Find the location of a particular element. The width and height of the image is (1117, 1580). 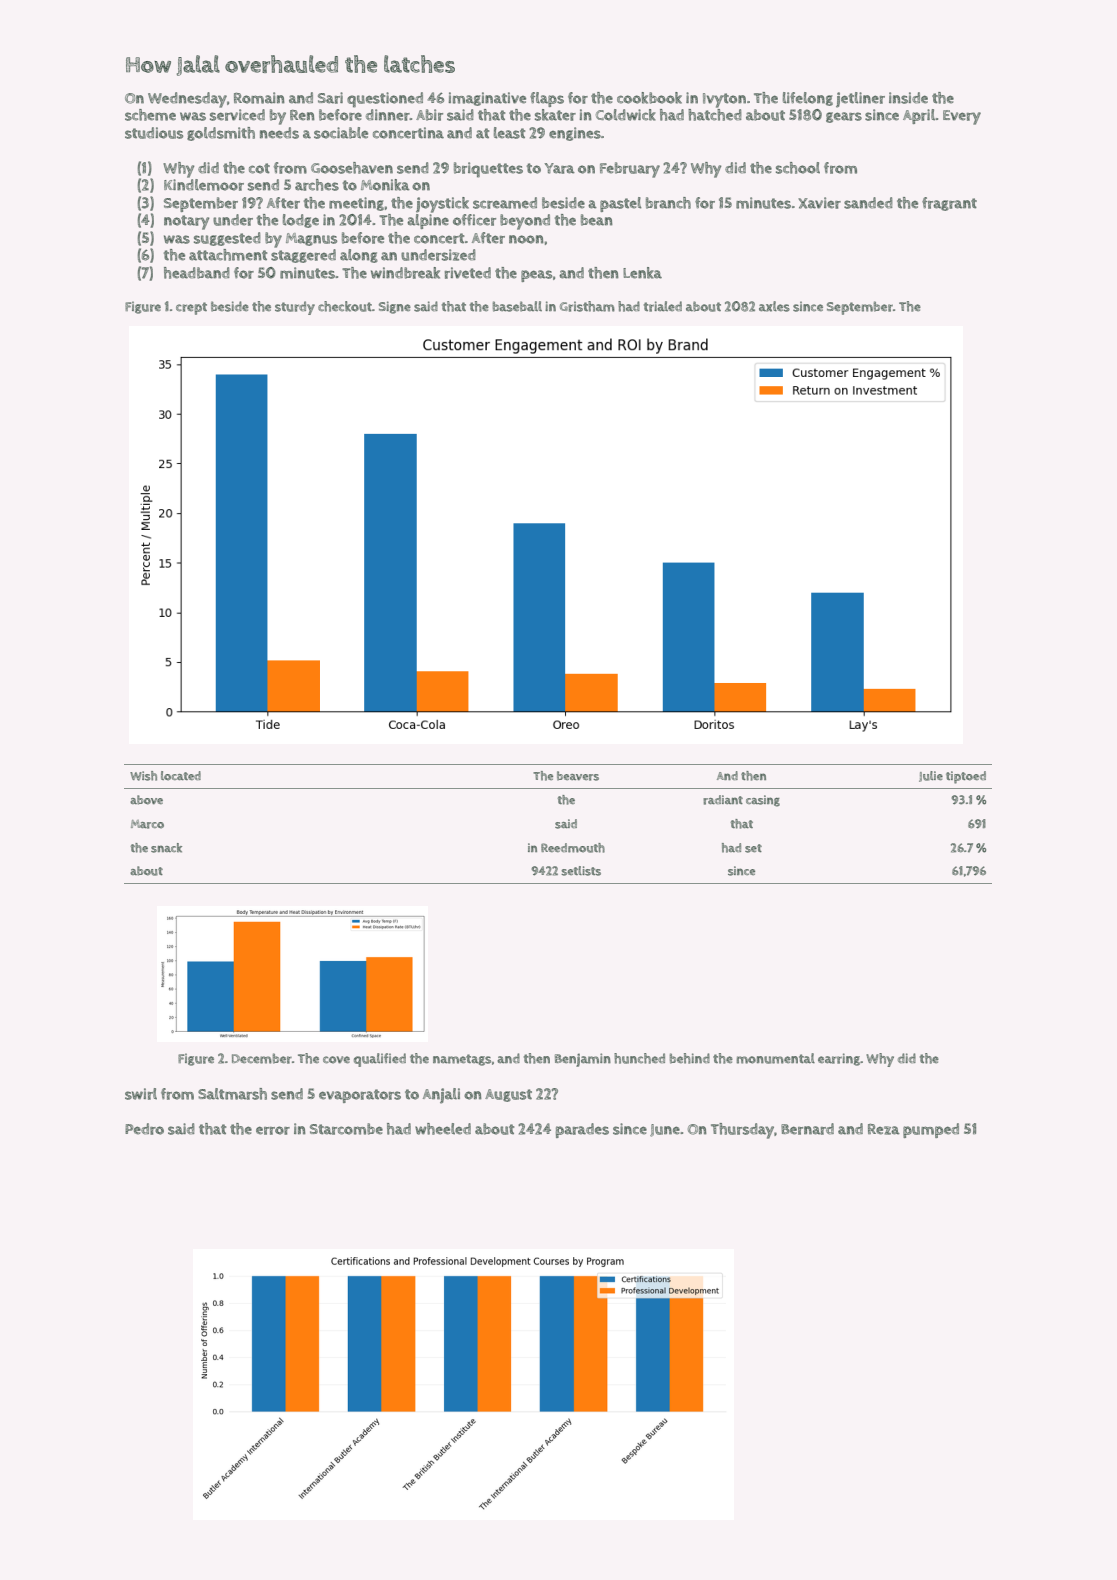

beavers is located at coordinates (578, 776).
